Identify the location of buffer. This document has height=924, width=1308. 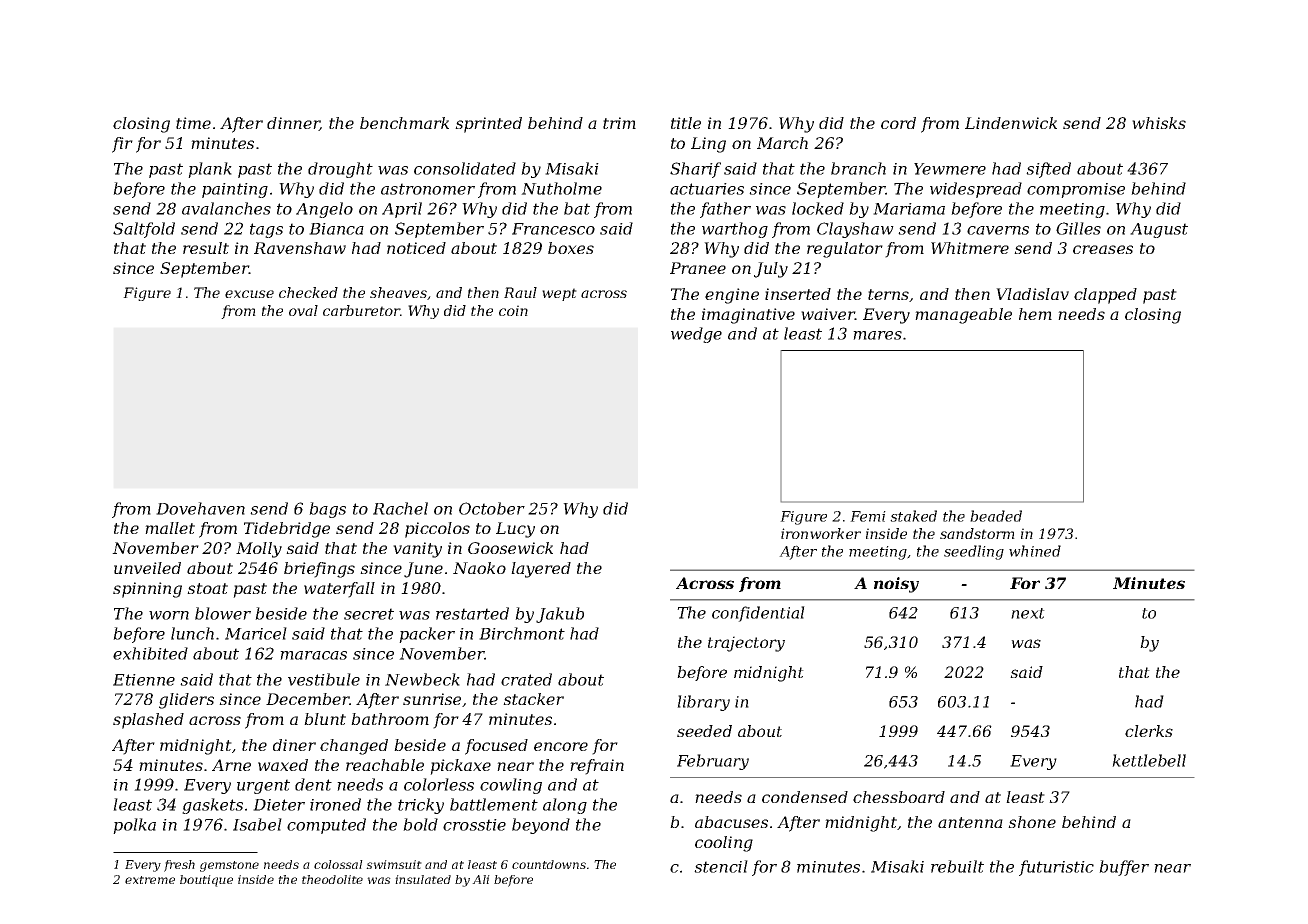
(1124, 868).
